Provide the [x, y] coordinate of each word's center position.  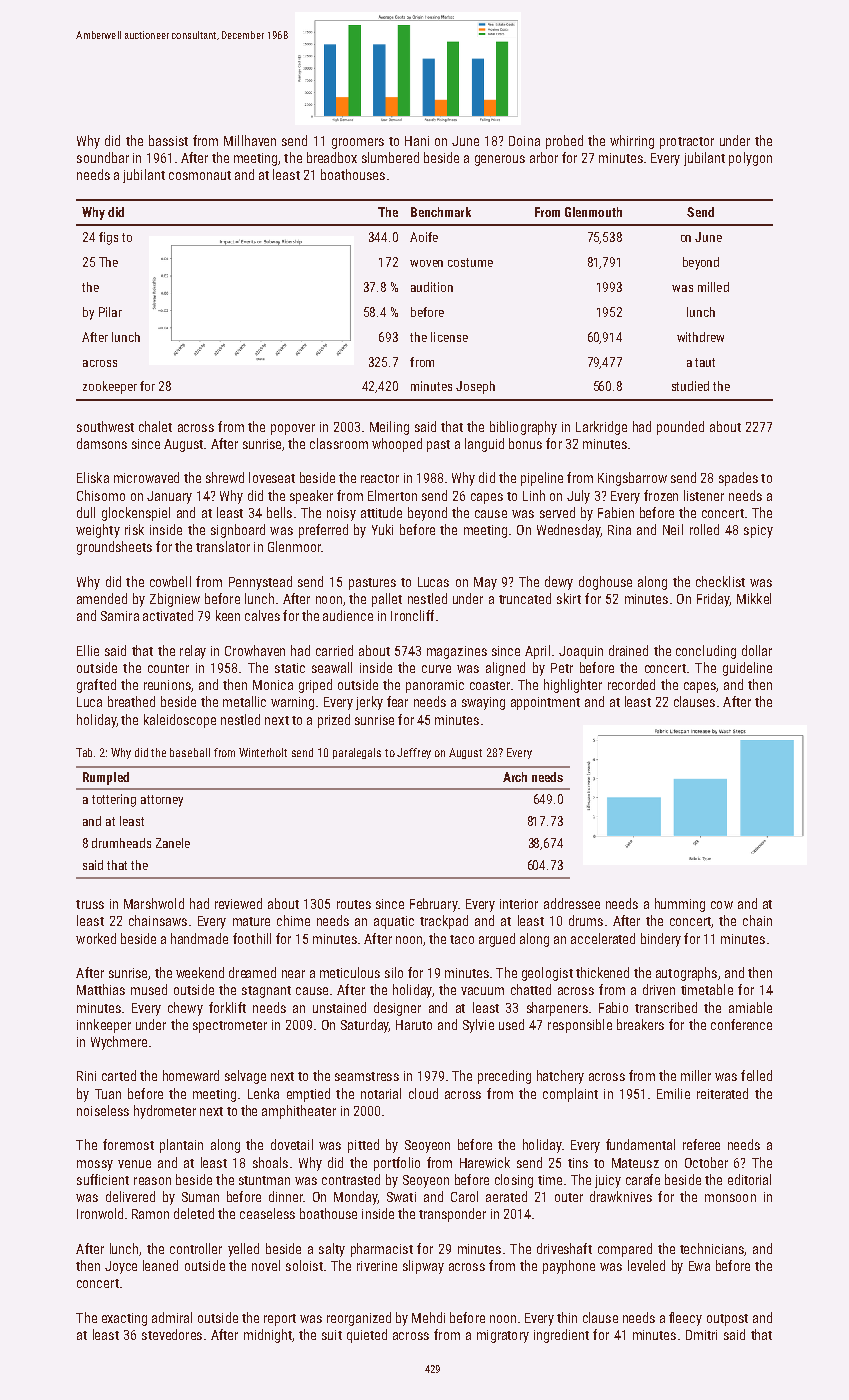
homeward [191, 1075]
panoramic [435, 686]
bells [279, 512]
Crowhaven [255, 650]
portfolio [397, 1164]
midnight [268, 1336]
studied [690, 386]
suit [332, 1335]
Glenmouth [593, 212]
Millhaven [250, 140]
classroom [339, 443]
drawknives [621, 1196]
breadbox [332, 157]
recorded [631, 684]
